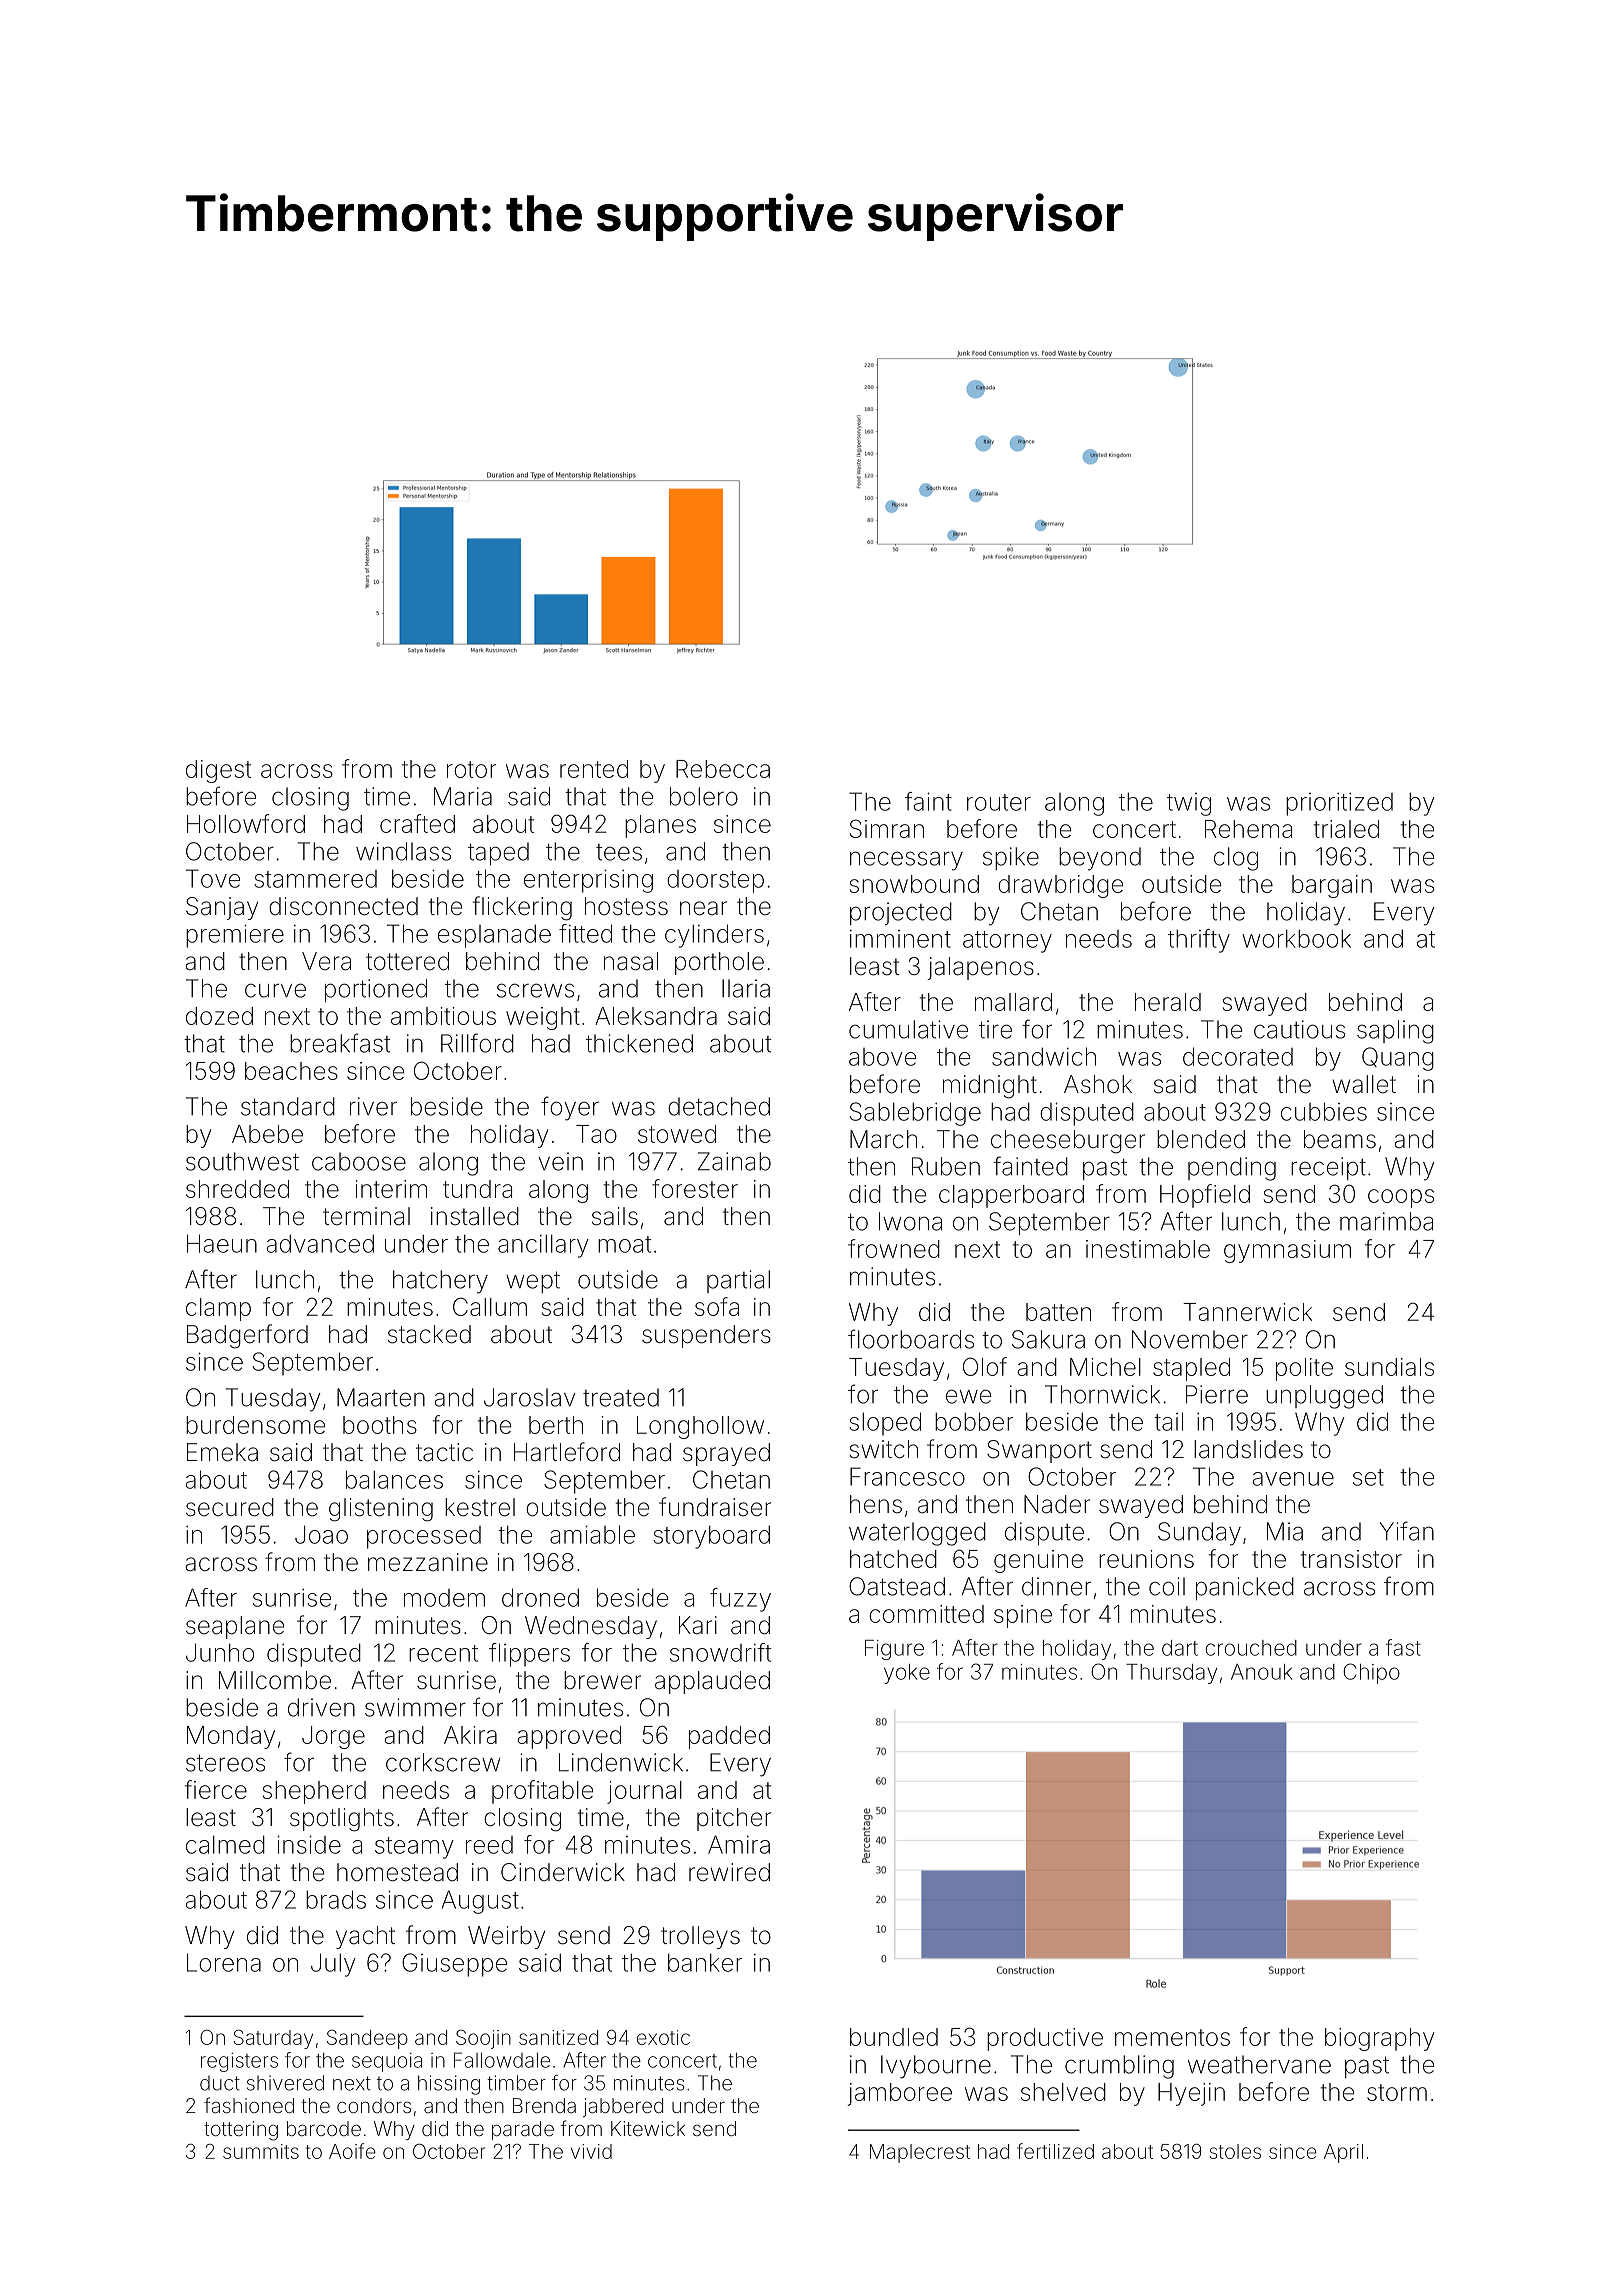 This screenshot has height=2292, width=1620. Describe the element at coordinates (477, 1189) in the screenshot. I see `tundra` at that location.
